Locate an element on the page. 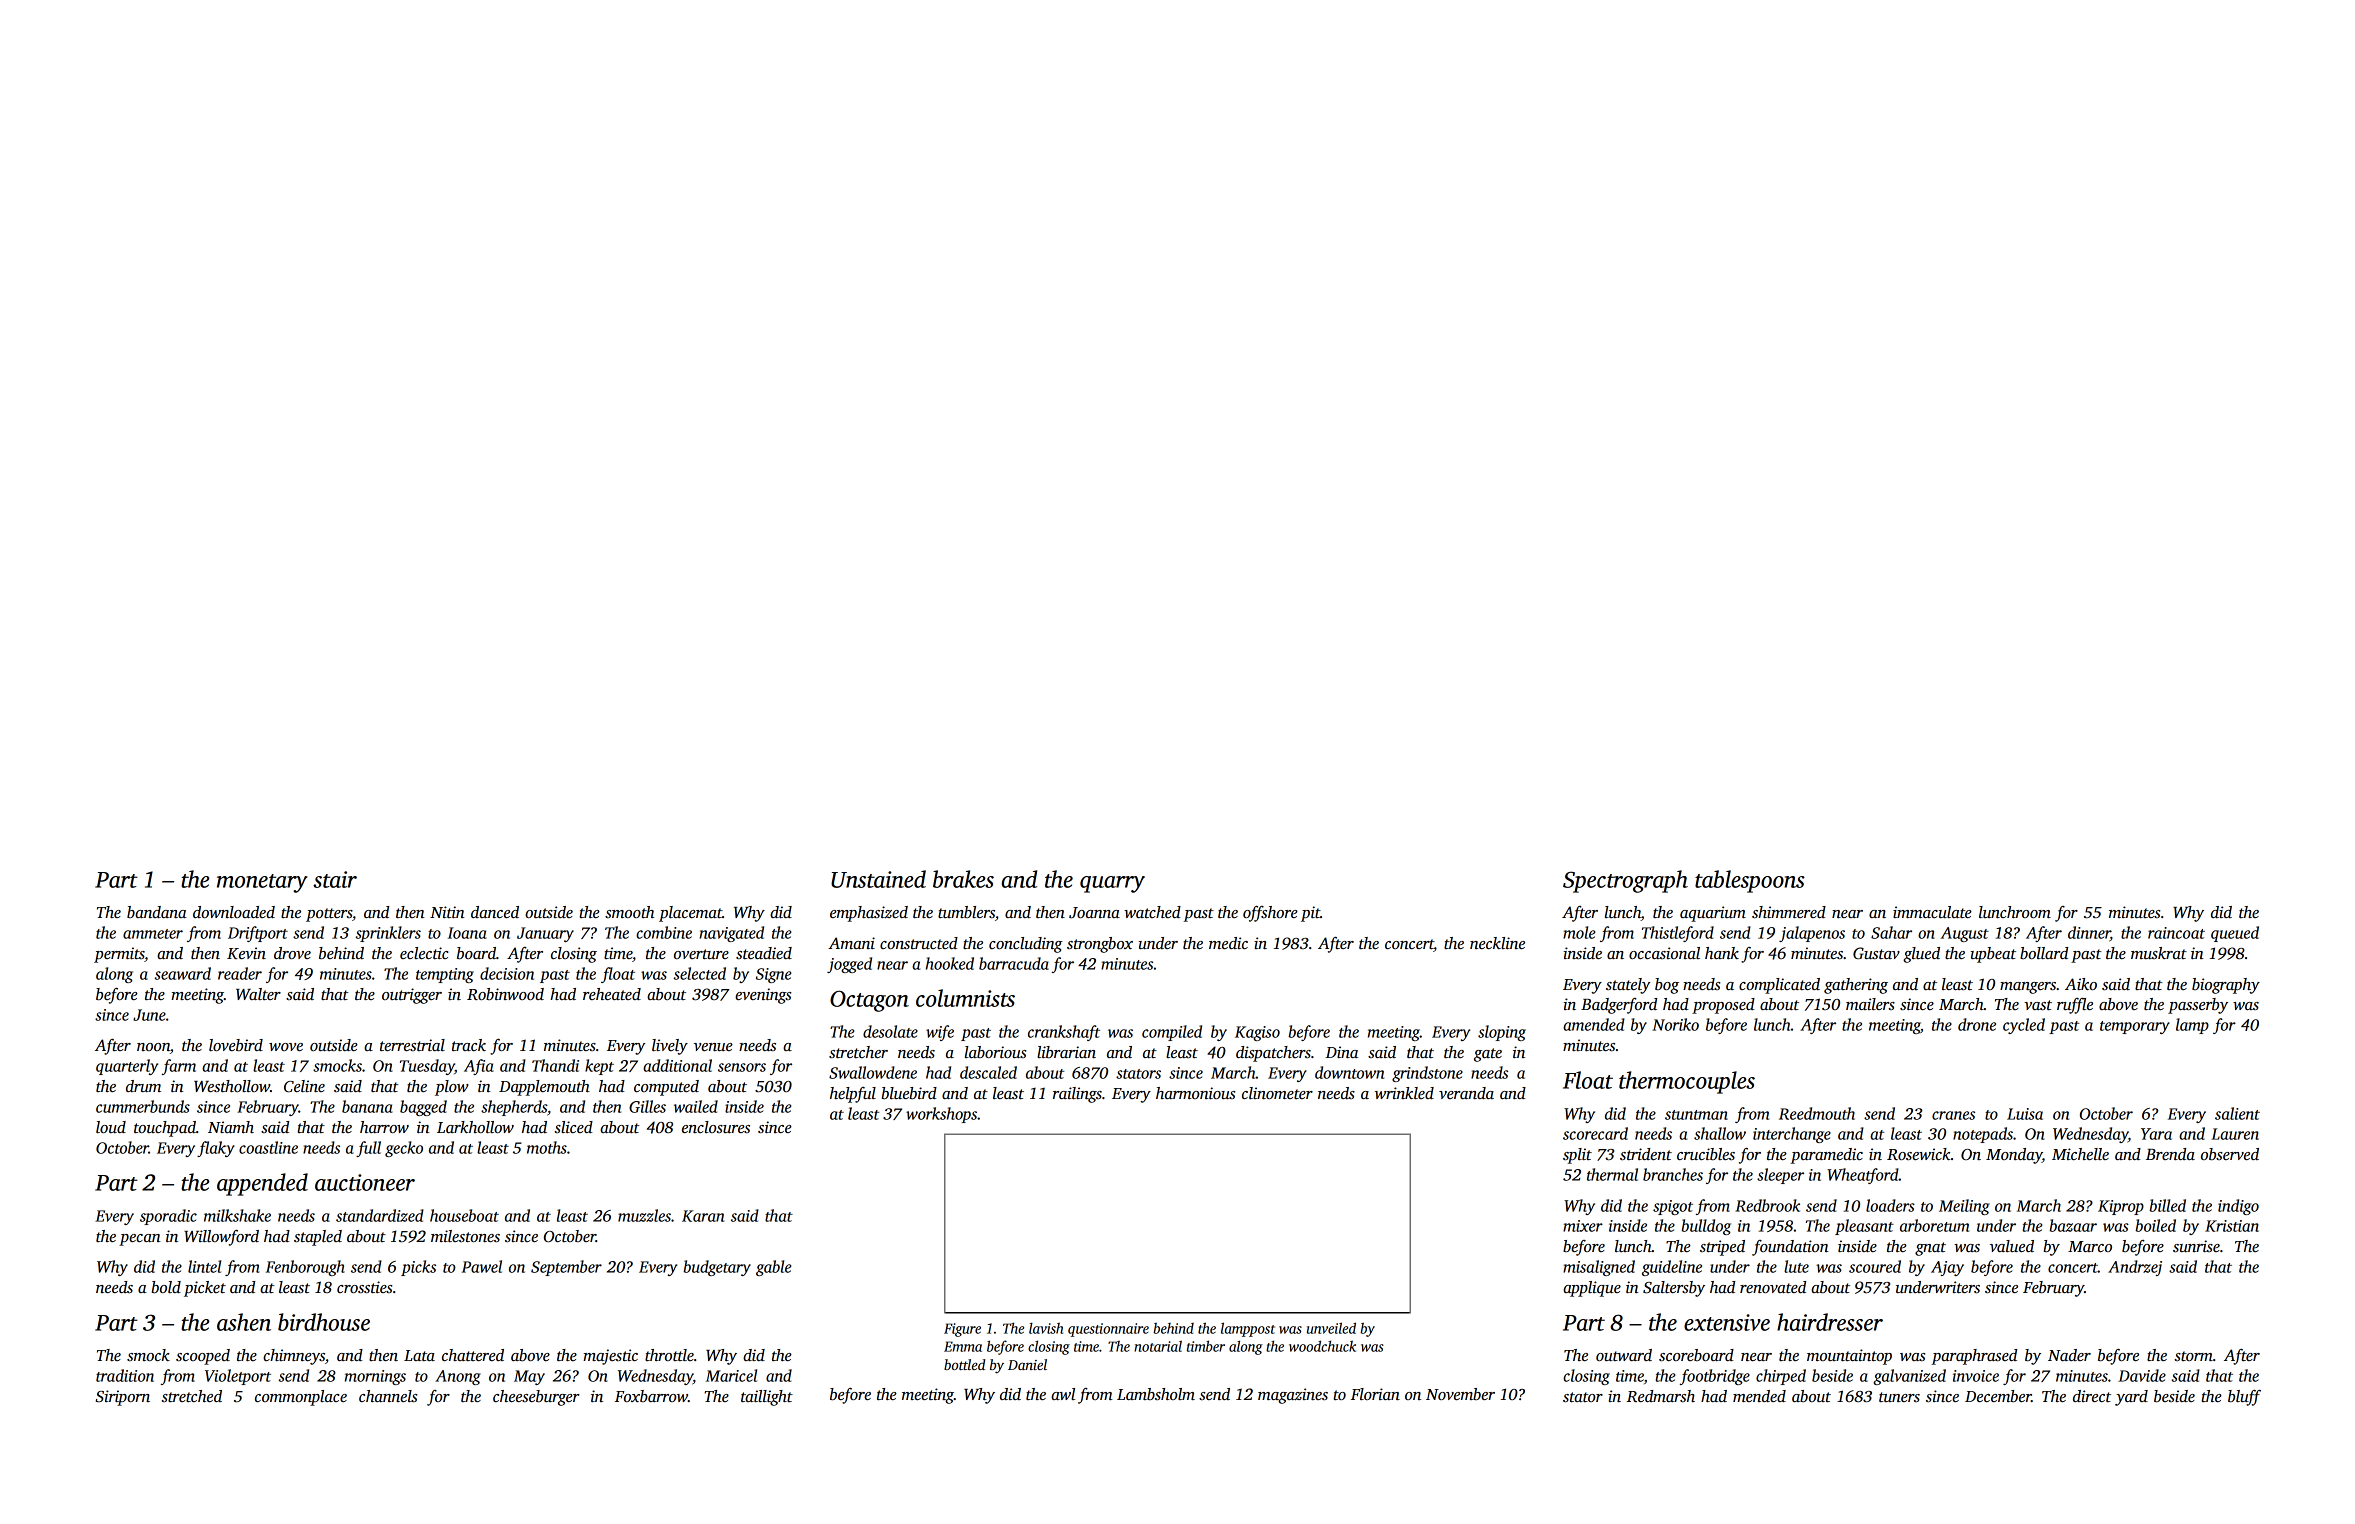  misaligned is located at coordinates (1599, 1268).
